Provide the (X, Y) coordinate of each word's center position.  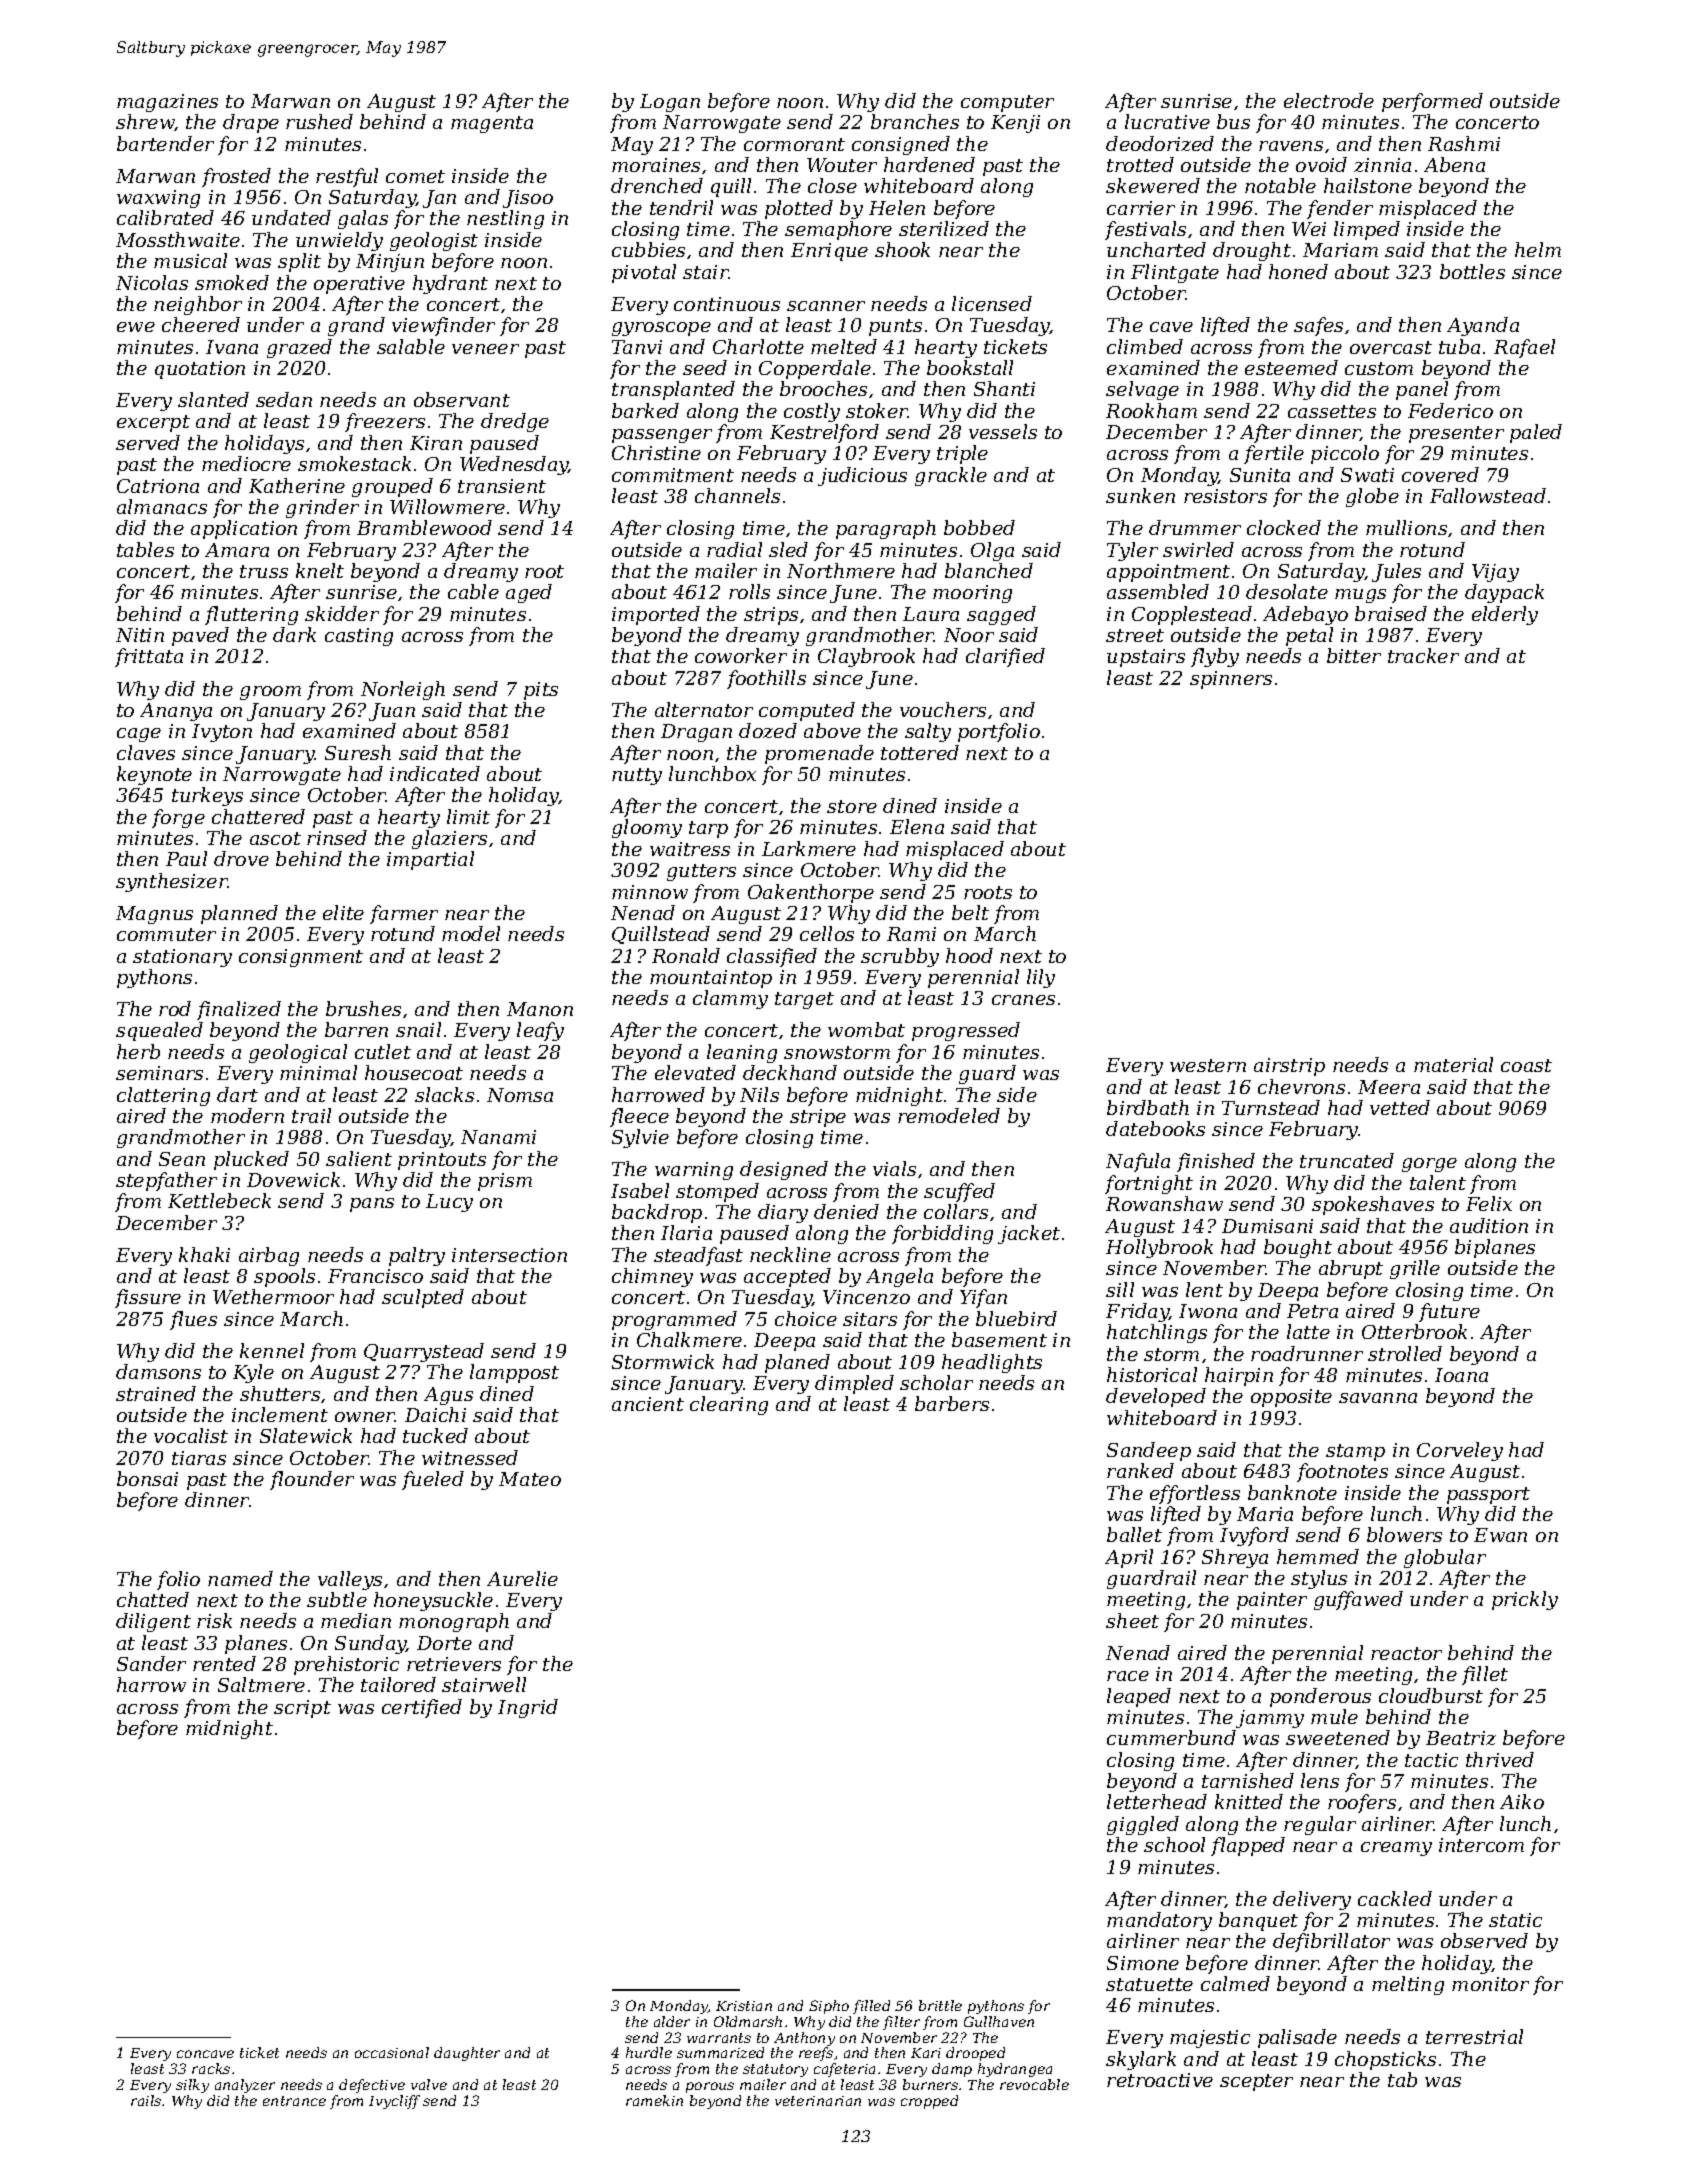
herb (138, 1051)
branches (915, 121)
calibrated (165, 217)
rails (146, 2100)
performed (1432, 102)
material (1453, 1064)
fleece (639, 1117)
